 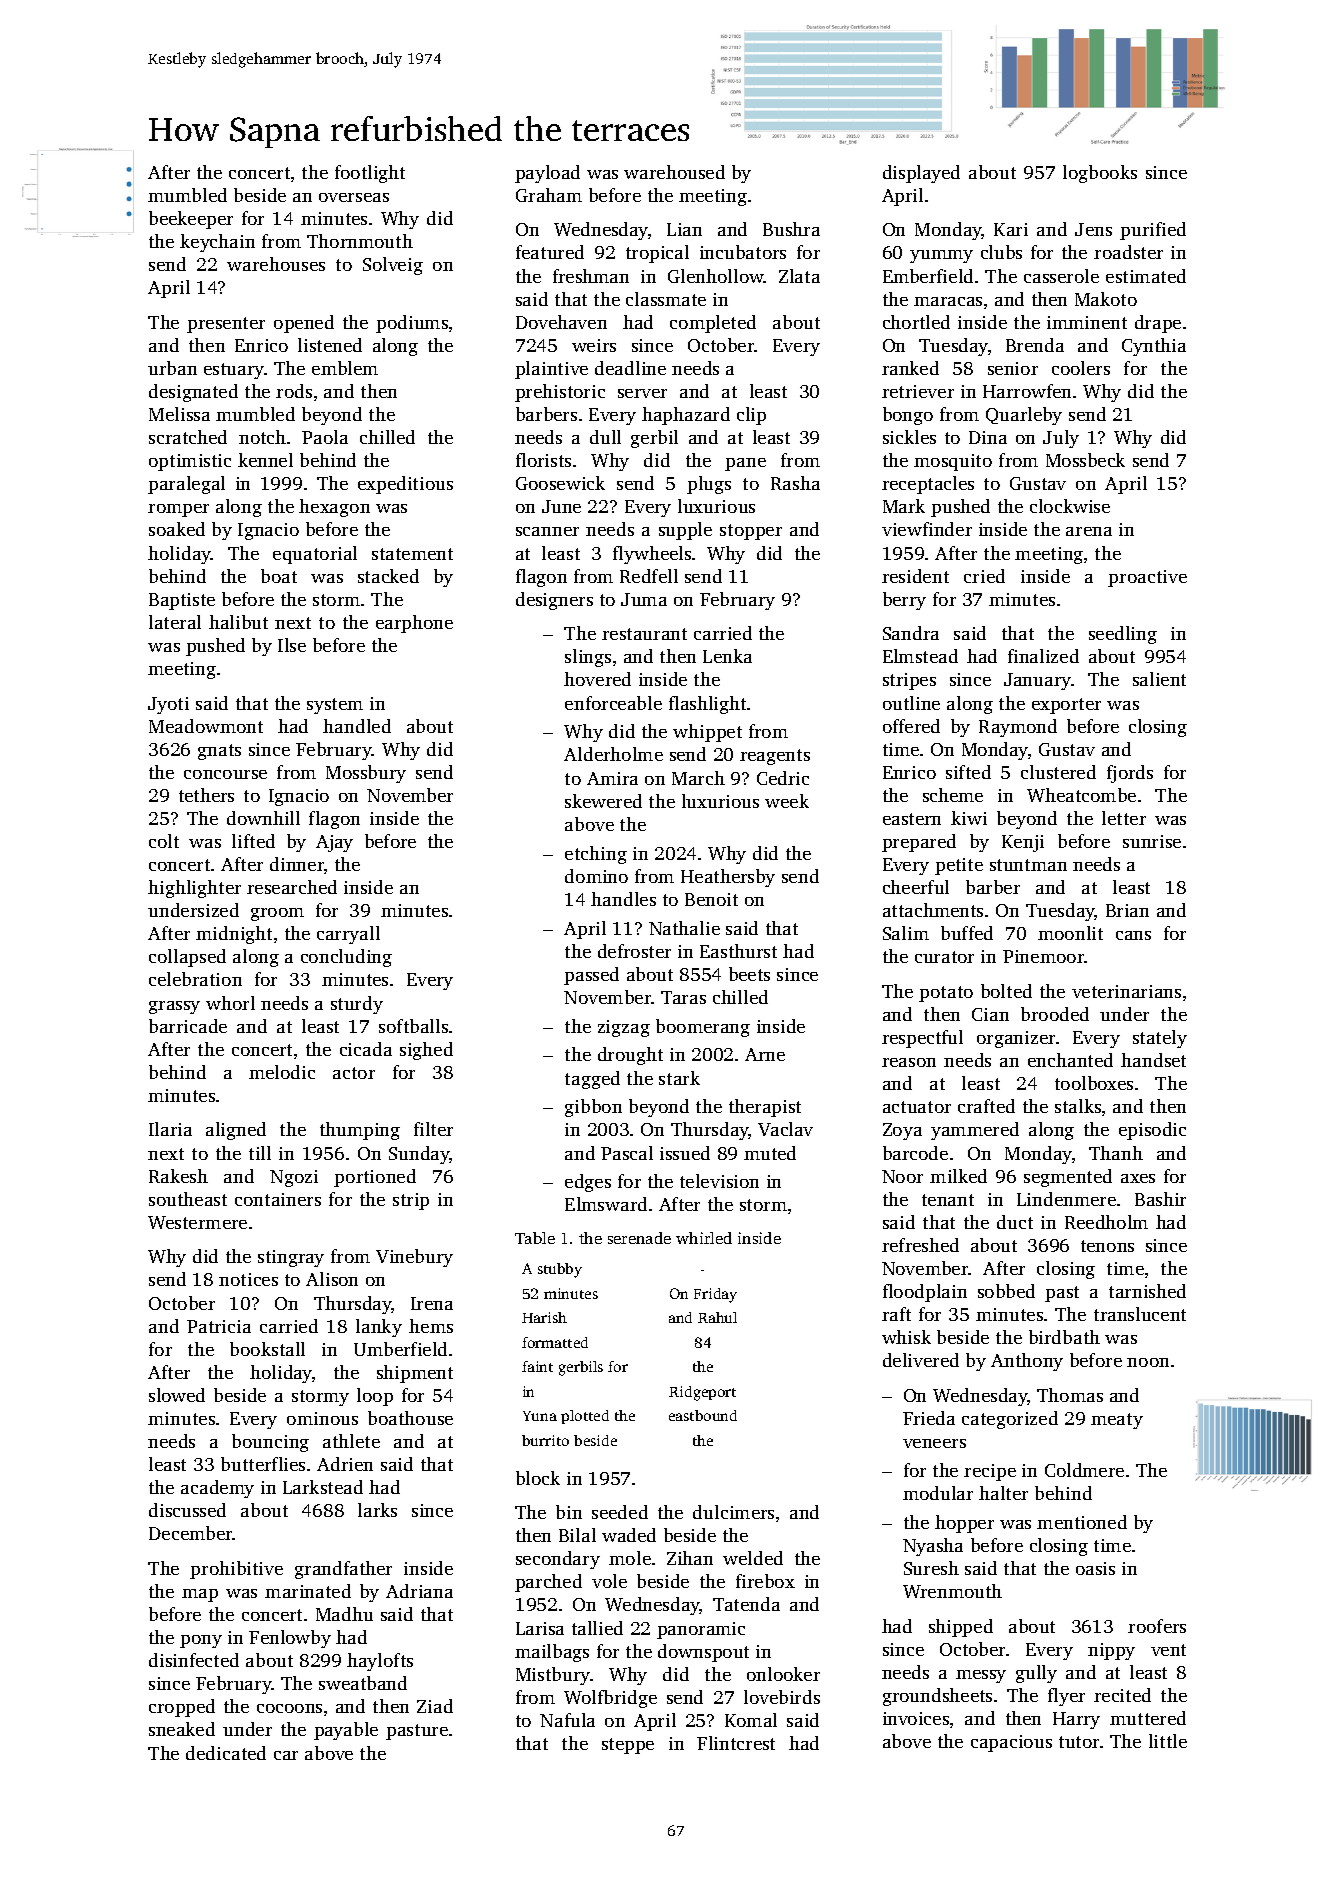 What do you see at coordinates (613, 703) in the page?
I see `enforceable` at bounding box center [613, 703].
